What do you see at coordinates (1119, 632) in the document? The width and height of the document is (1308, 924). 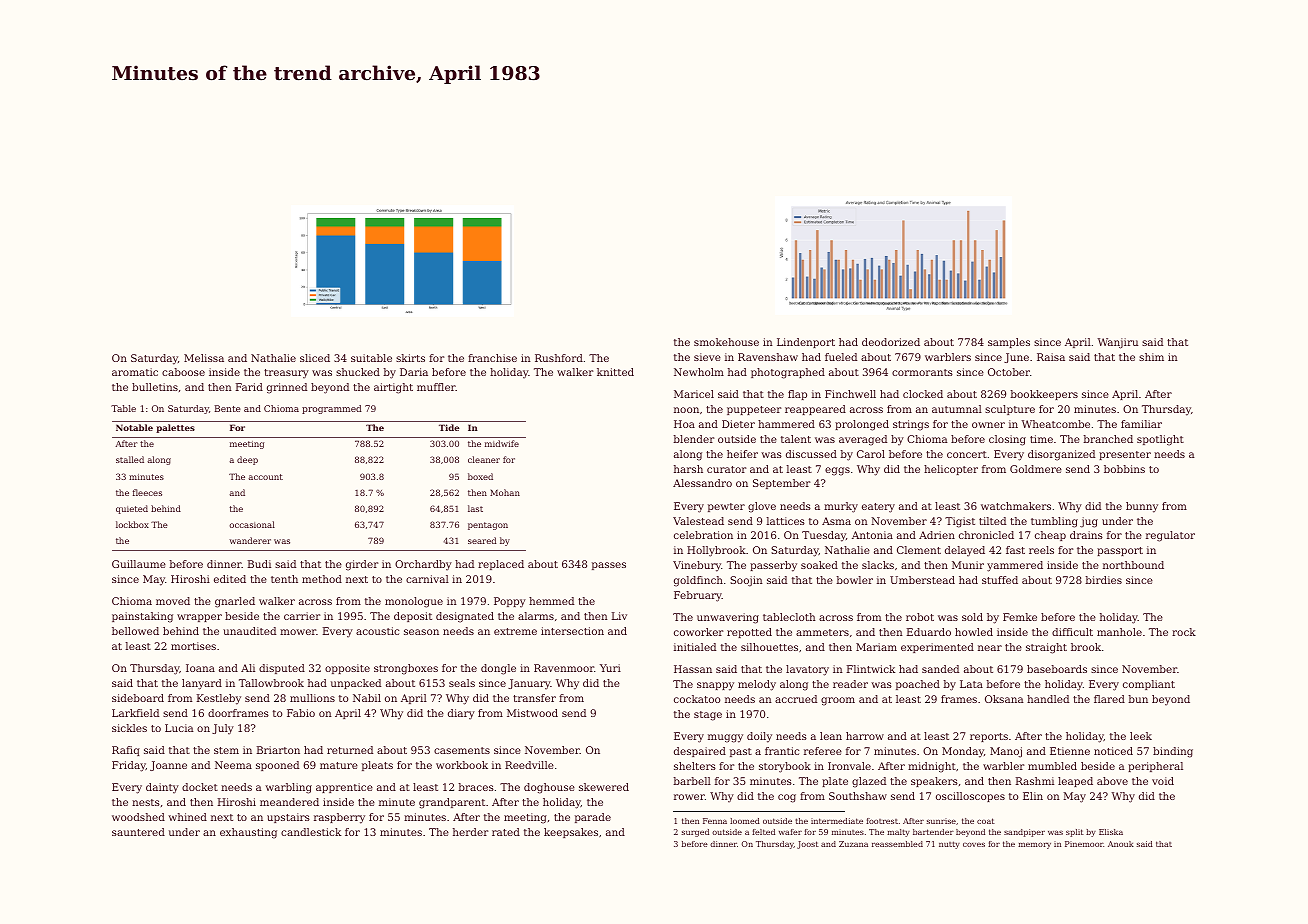 I see `manhole` at bounding box center [1119, 632].
